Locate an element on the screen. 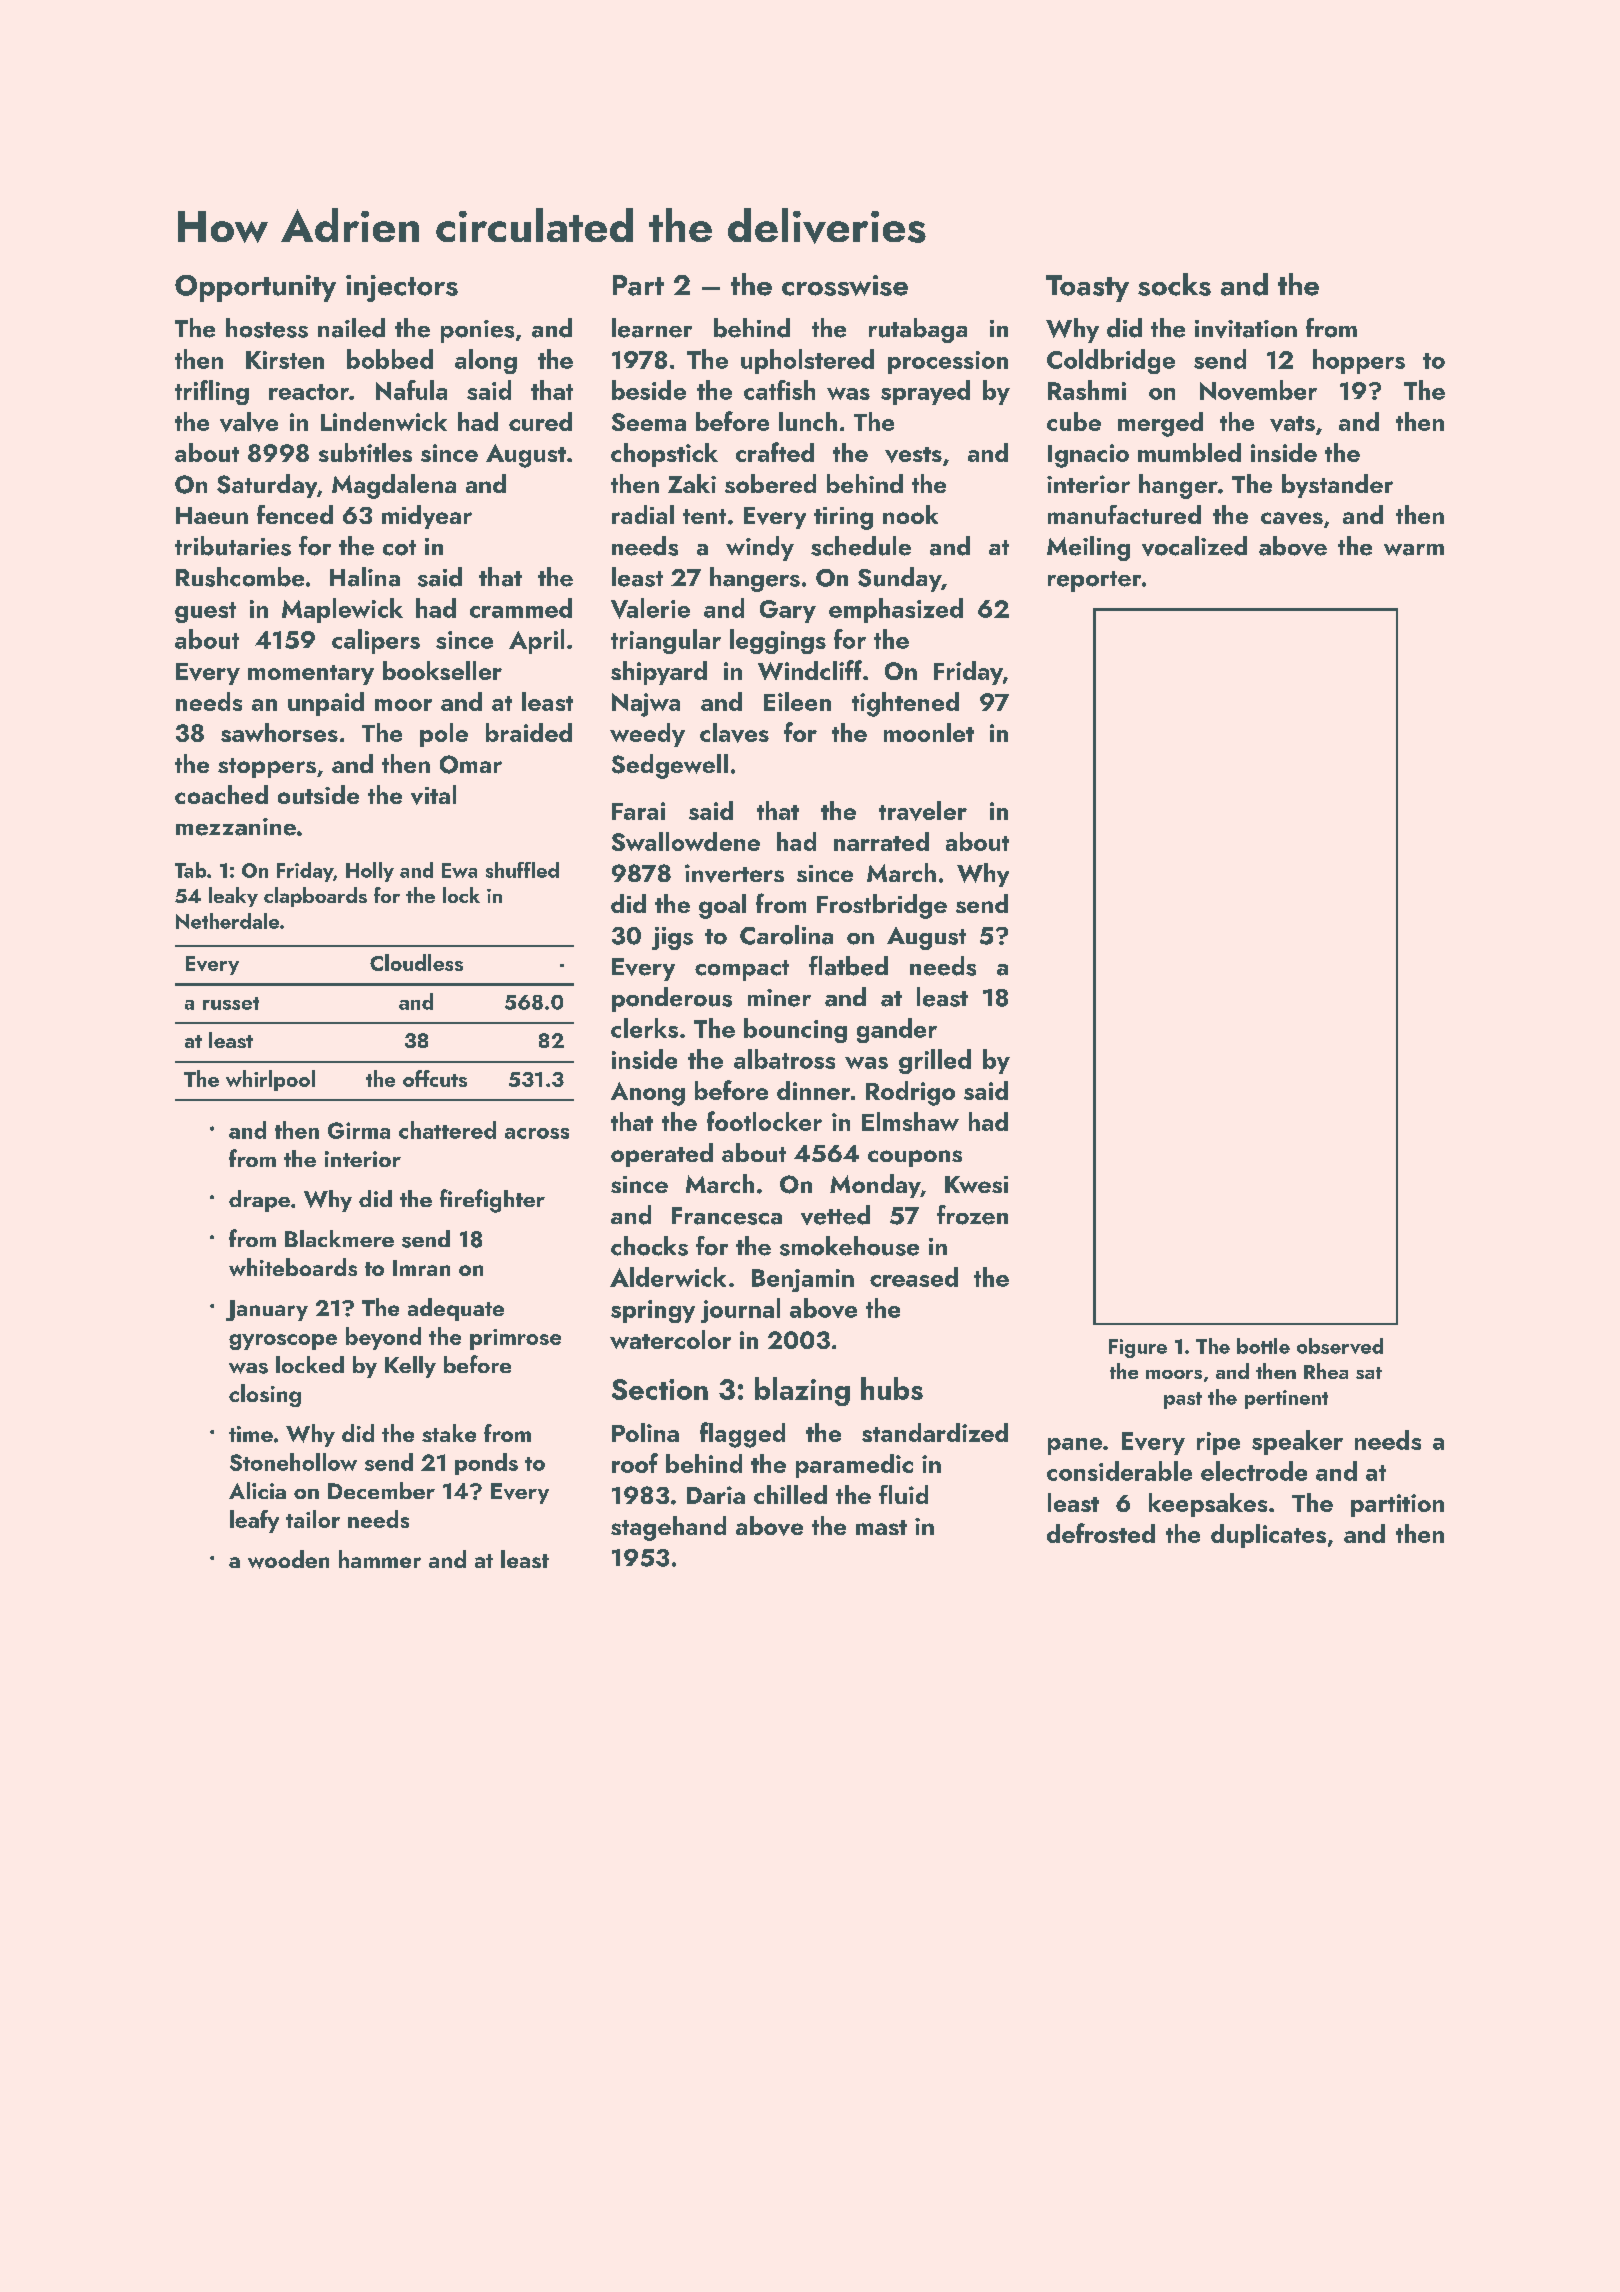  Zaki is located at coordinates (692, 483).
